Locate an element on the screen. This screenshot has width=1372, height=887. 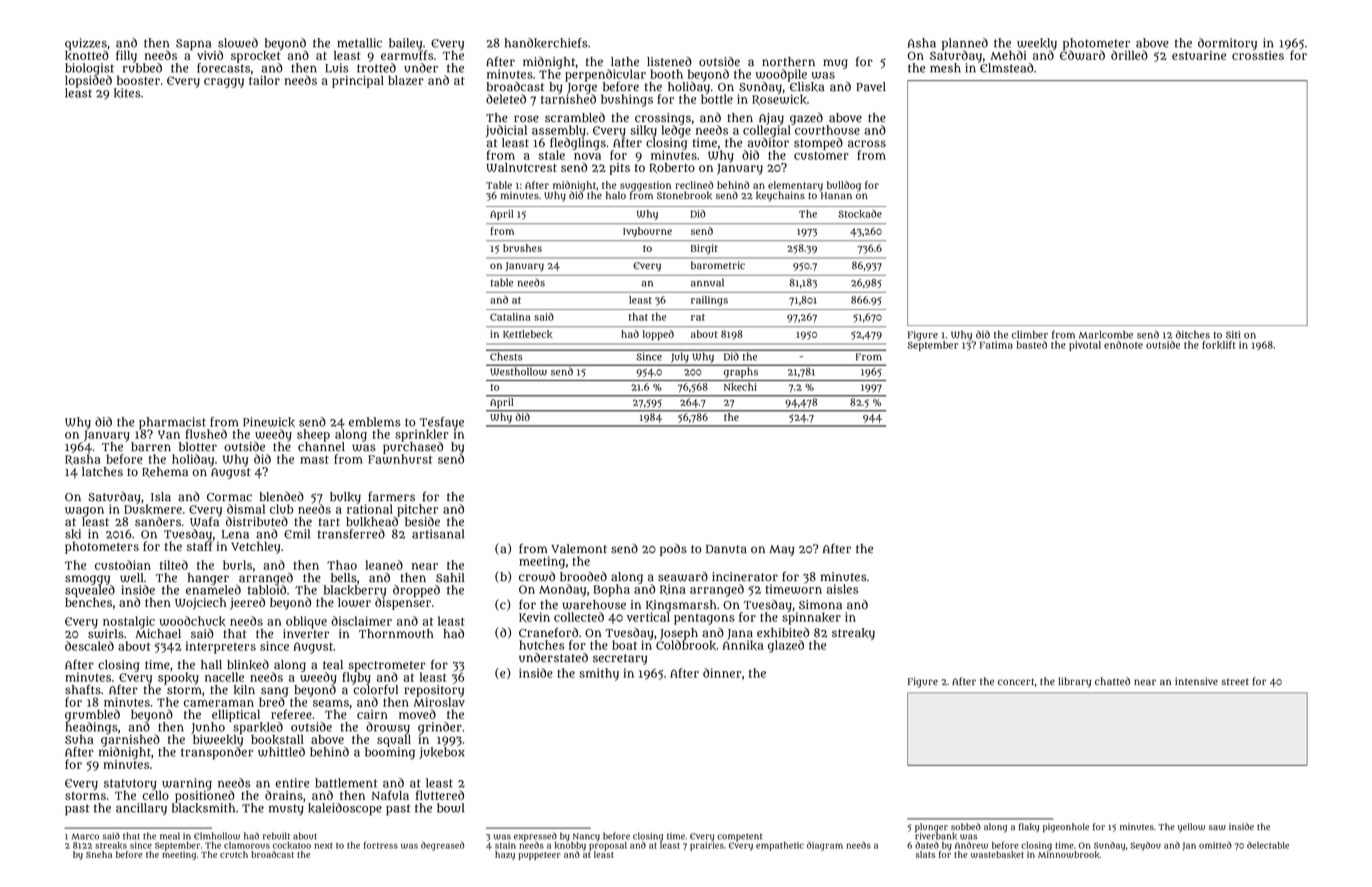
brushes is located at coordinates (522, 248).
